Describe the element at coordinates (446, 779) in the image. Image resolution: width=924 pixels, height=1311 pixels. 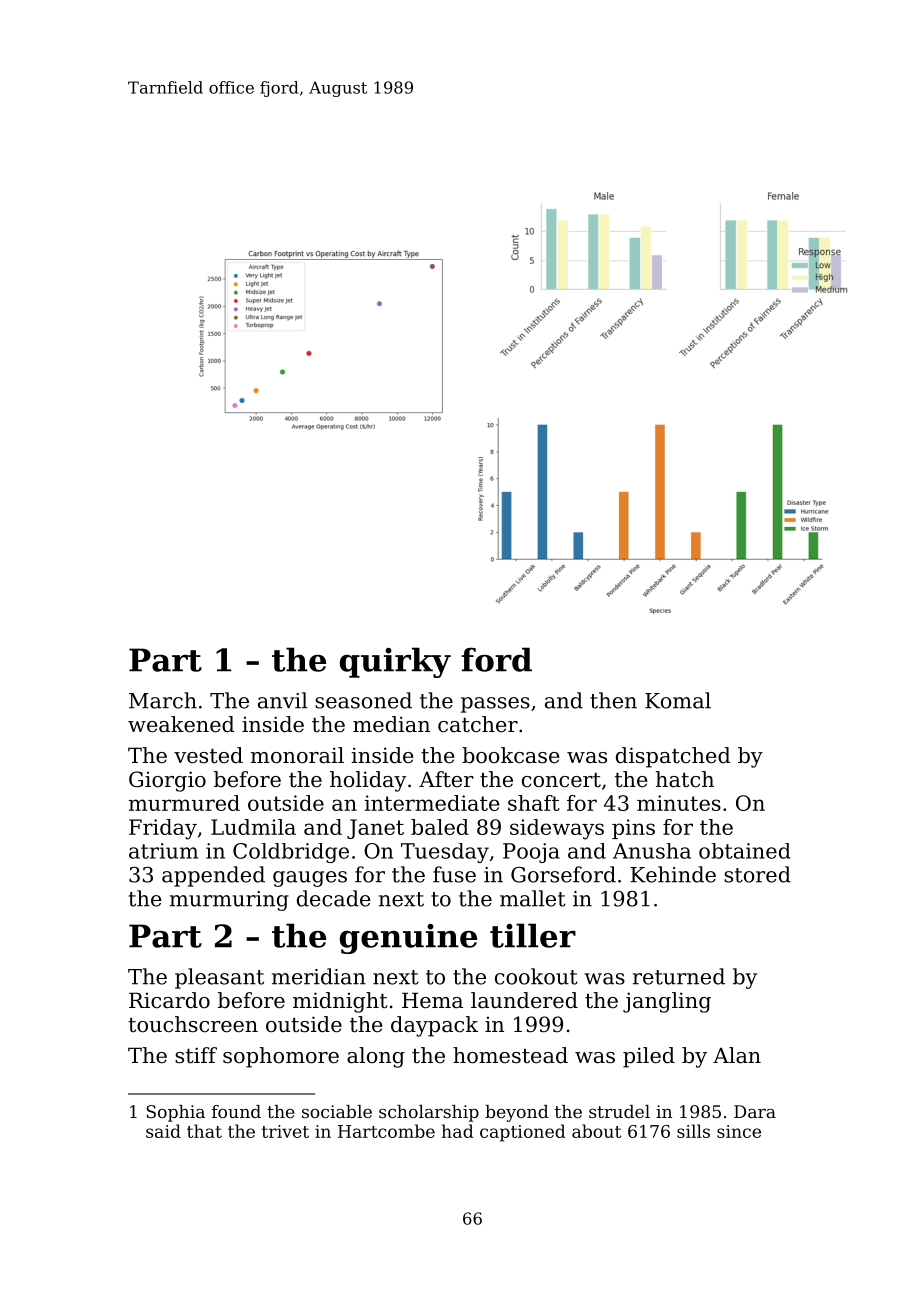
I see `After` at that location.
